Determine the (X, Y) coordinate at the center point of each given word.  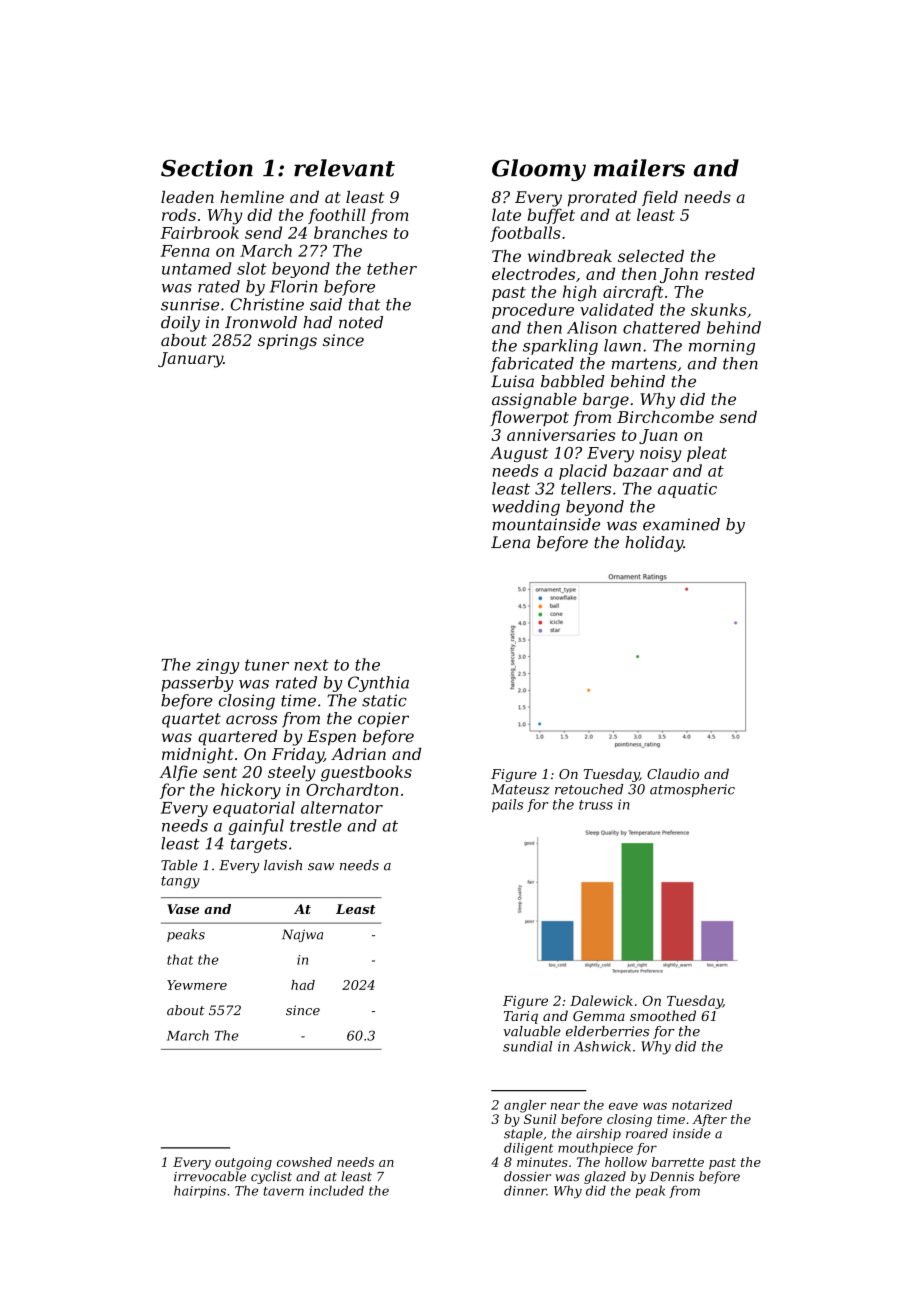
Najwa (302, 935)
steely (291, 773)
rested (730, 273)
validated (617, 309)
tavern (283, 1191)
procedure (533, 311)
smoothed (663, 1015)
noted (361, 322)
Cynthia (378, 684)
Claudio (673, 773)
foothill (337, 216)
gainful (256, 827)
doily (180, 324)
